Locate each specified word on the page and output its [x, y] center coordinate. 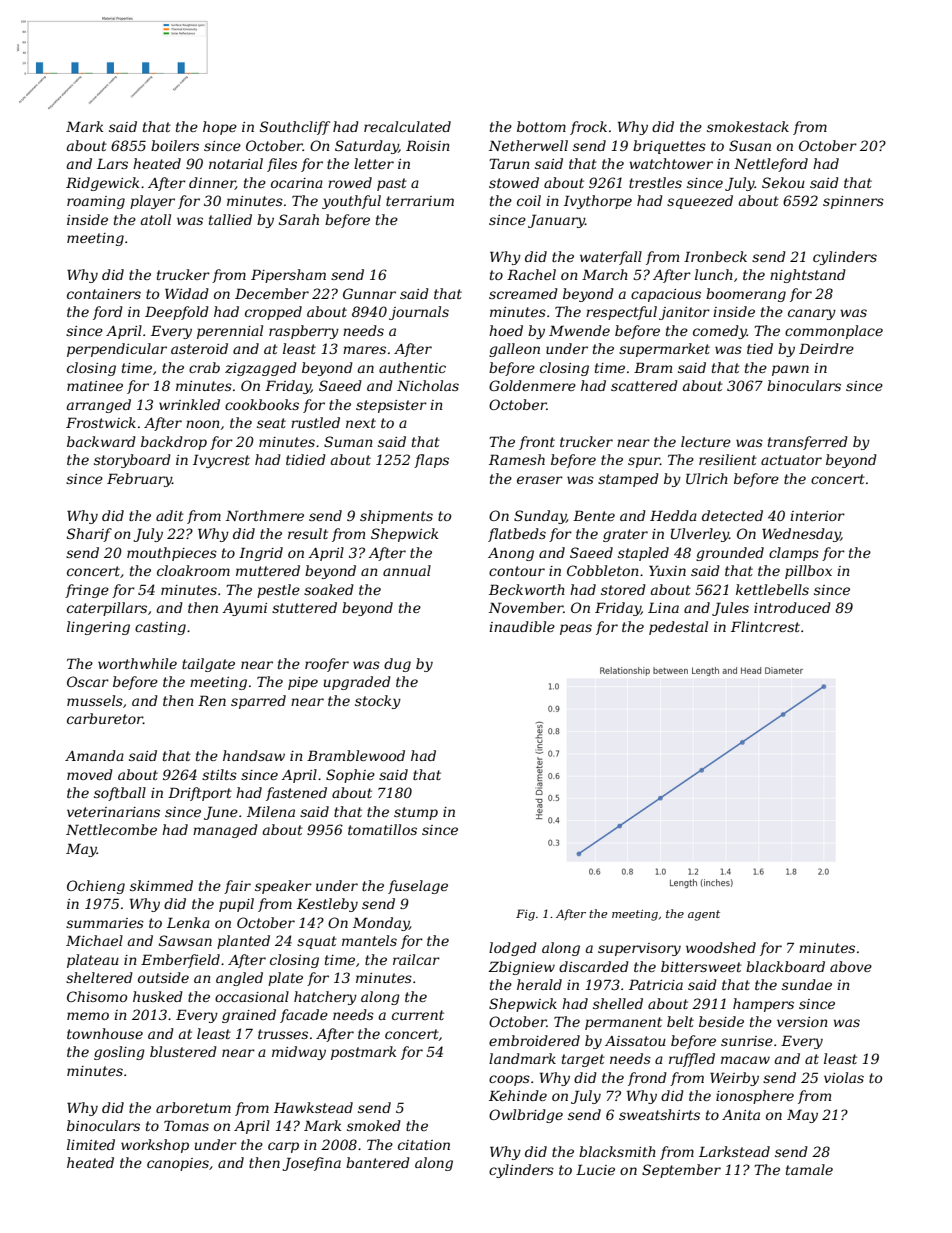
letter [374, 163]
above [851, 966]
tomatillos [382, 829]
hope [220, 128]
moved [90, 774]
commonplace [834, 332]
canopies [178, 1164]
